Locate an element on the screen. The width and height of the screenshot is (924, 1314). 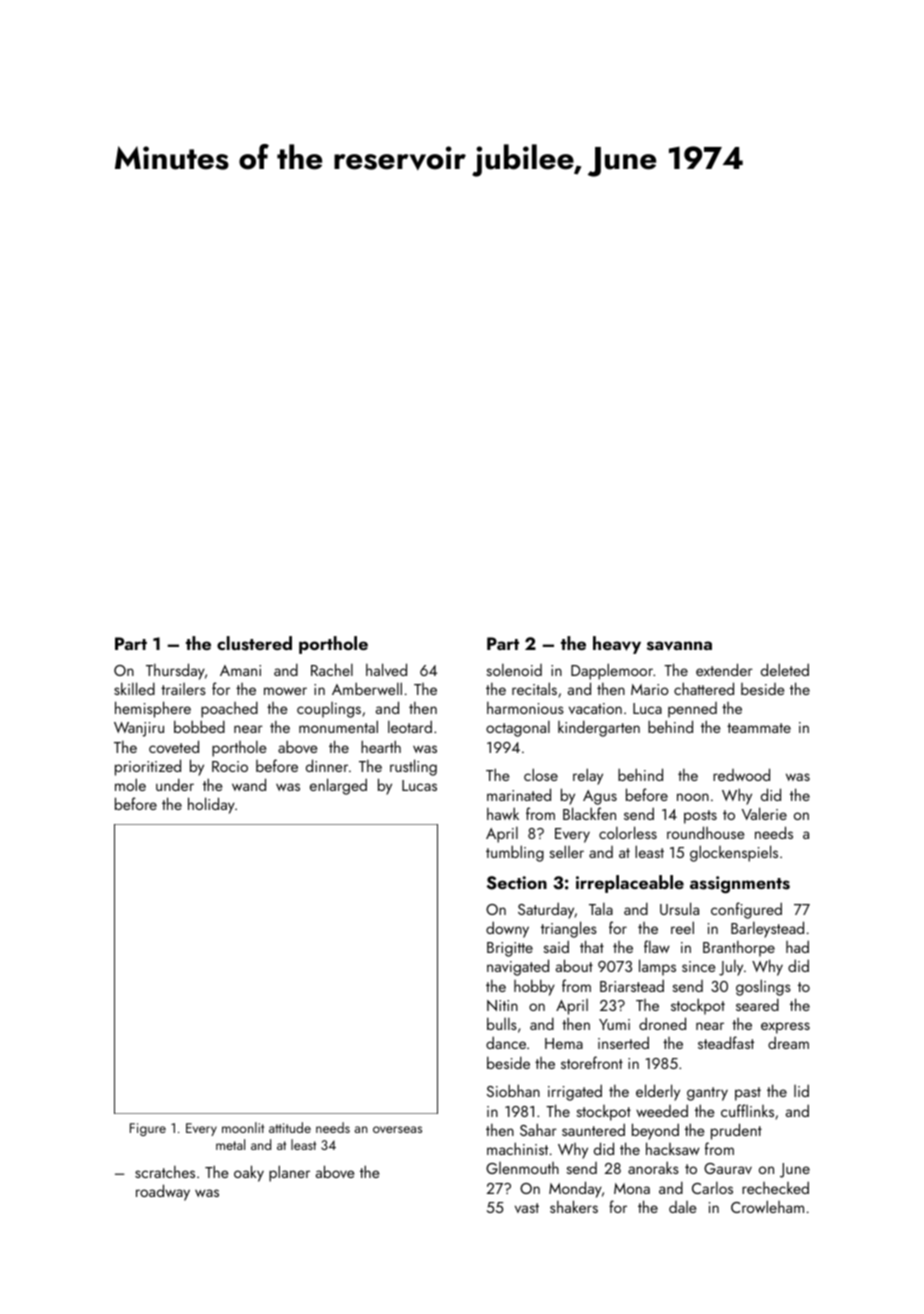
enlarged is located at coordinates (338, 786).
